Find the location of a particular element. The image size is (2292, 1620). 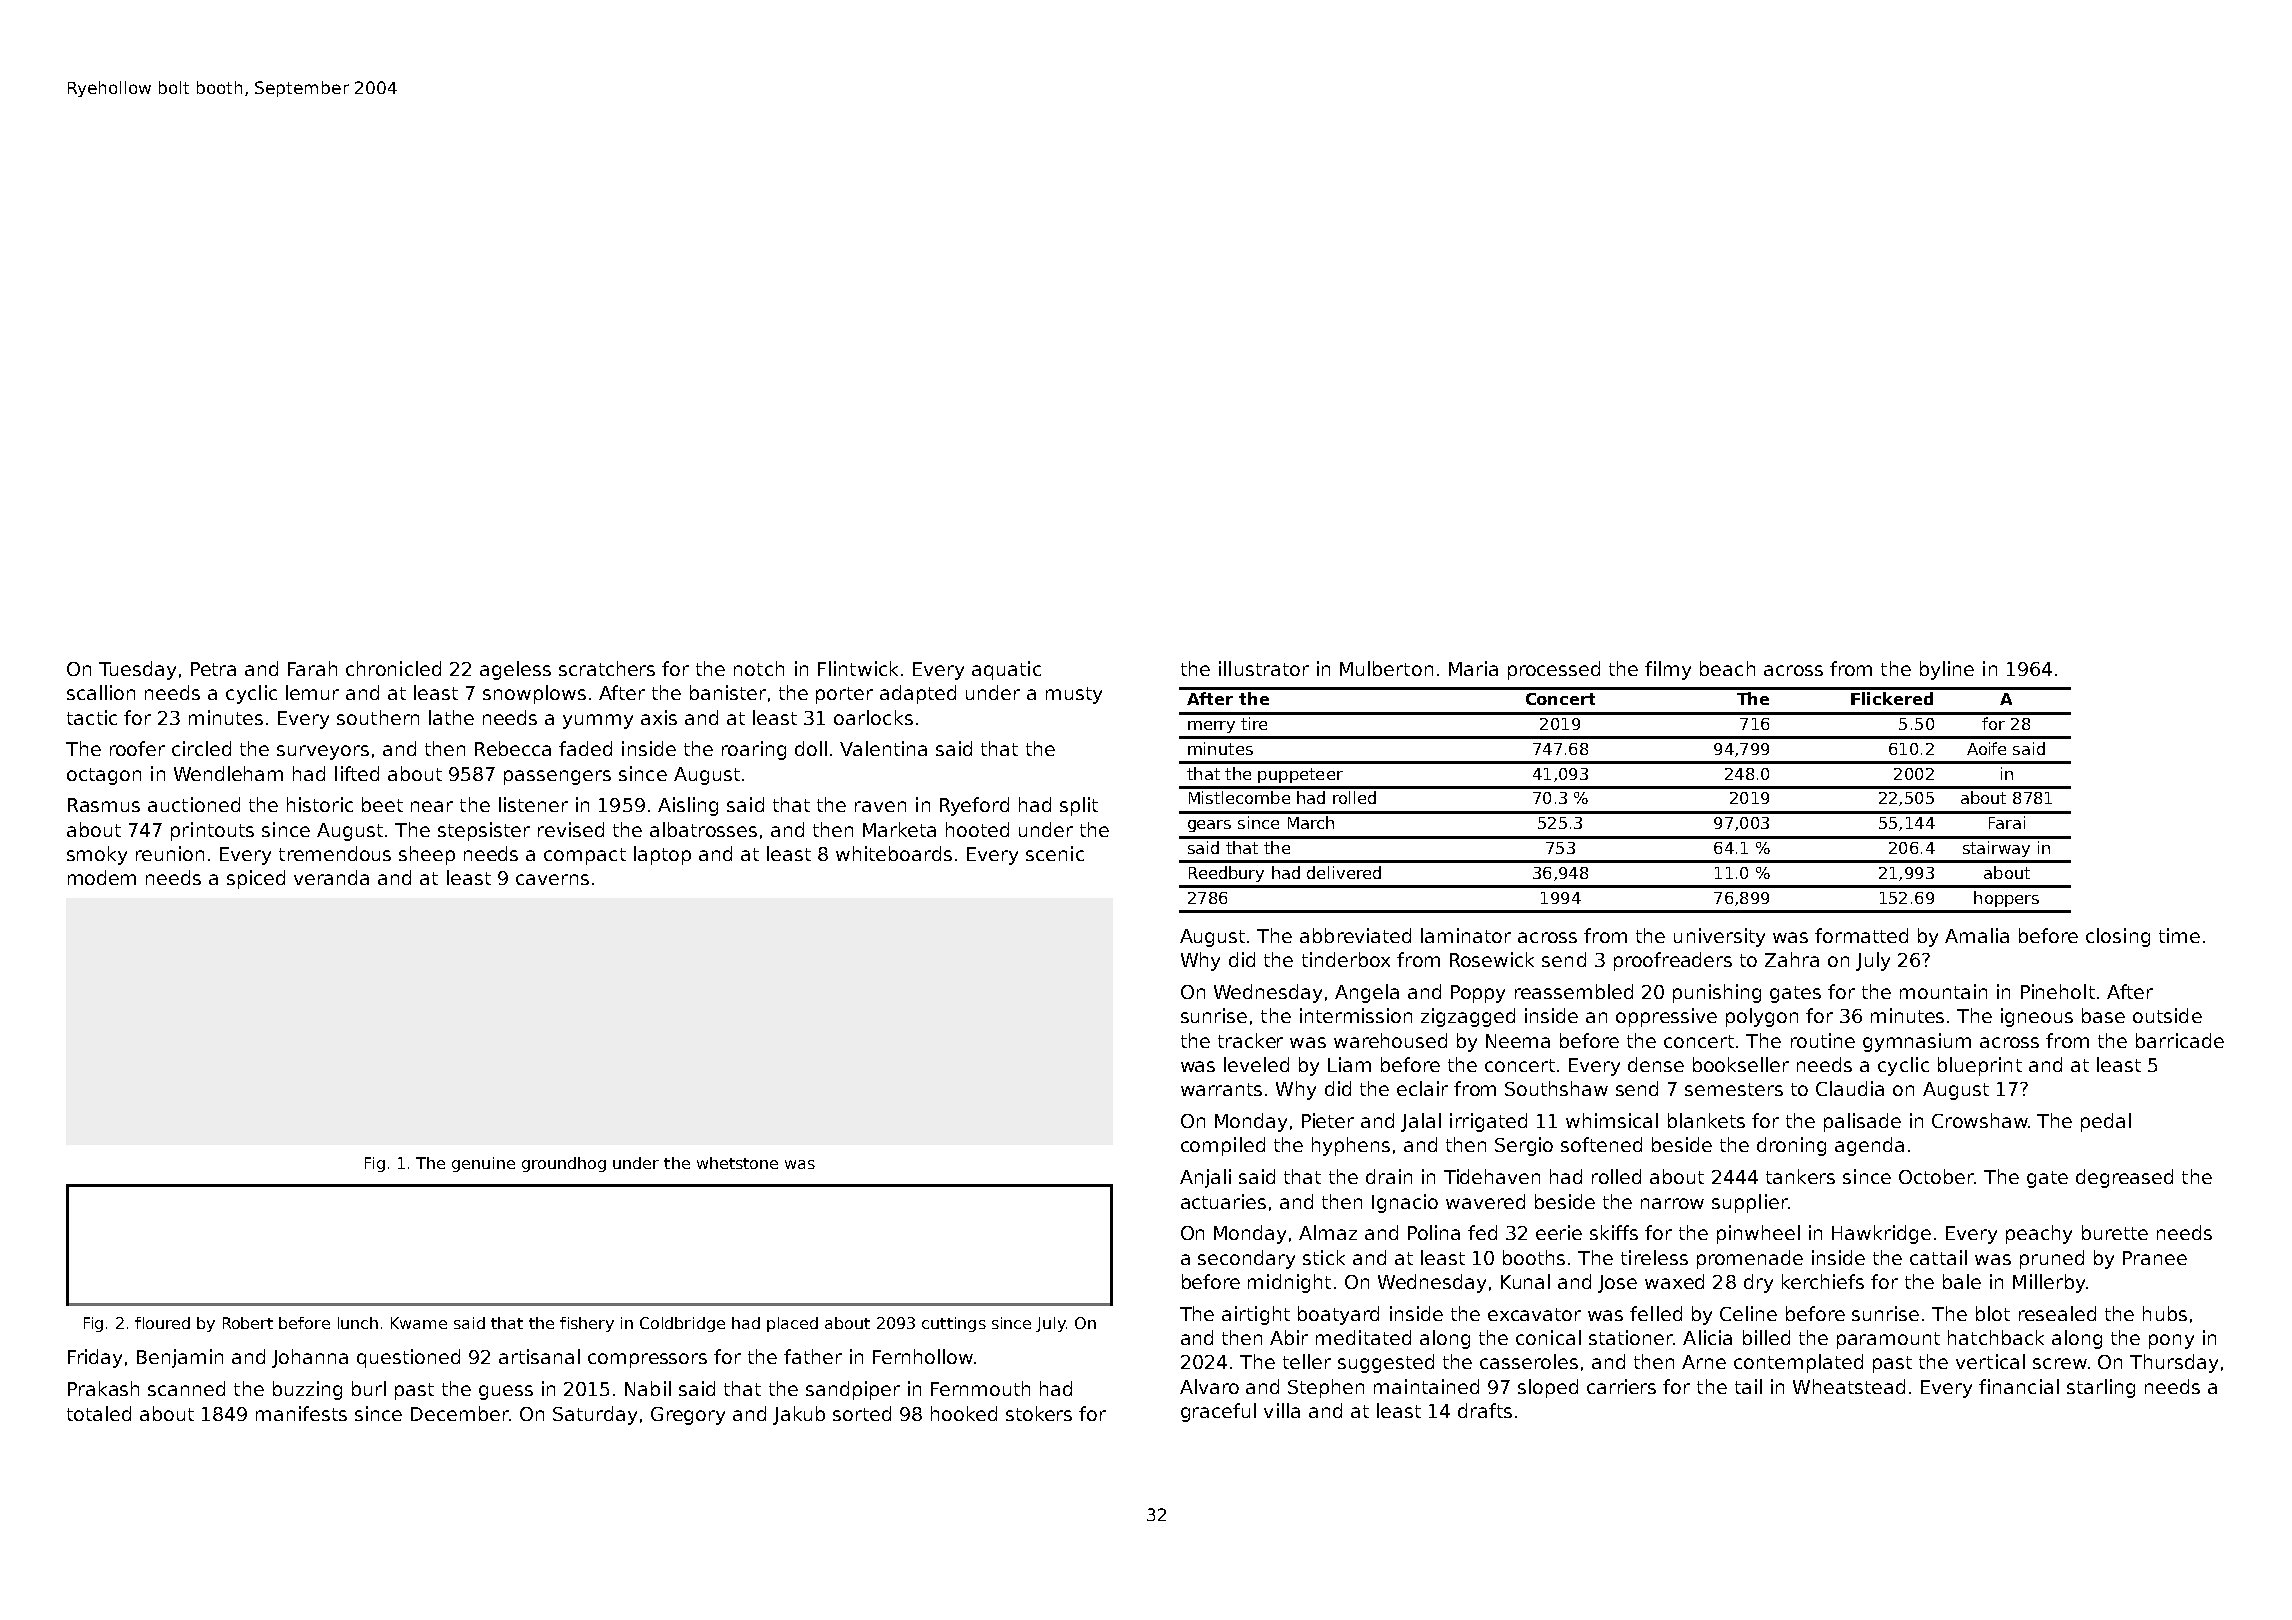

scallion is located at coordinates (101, 692).
